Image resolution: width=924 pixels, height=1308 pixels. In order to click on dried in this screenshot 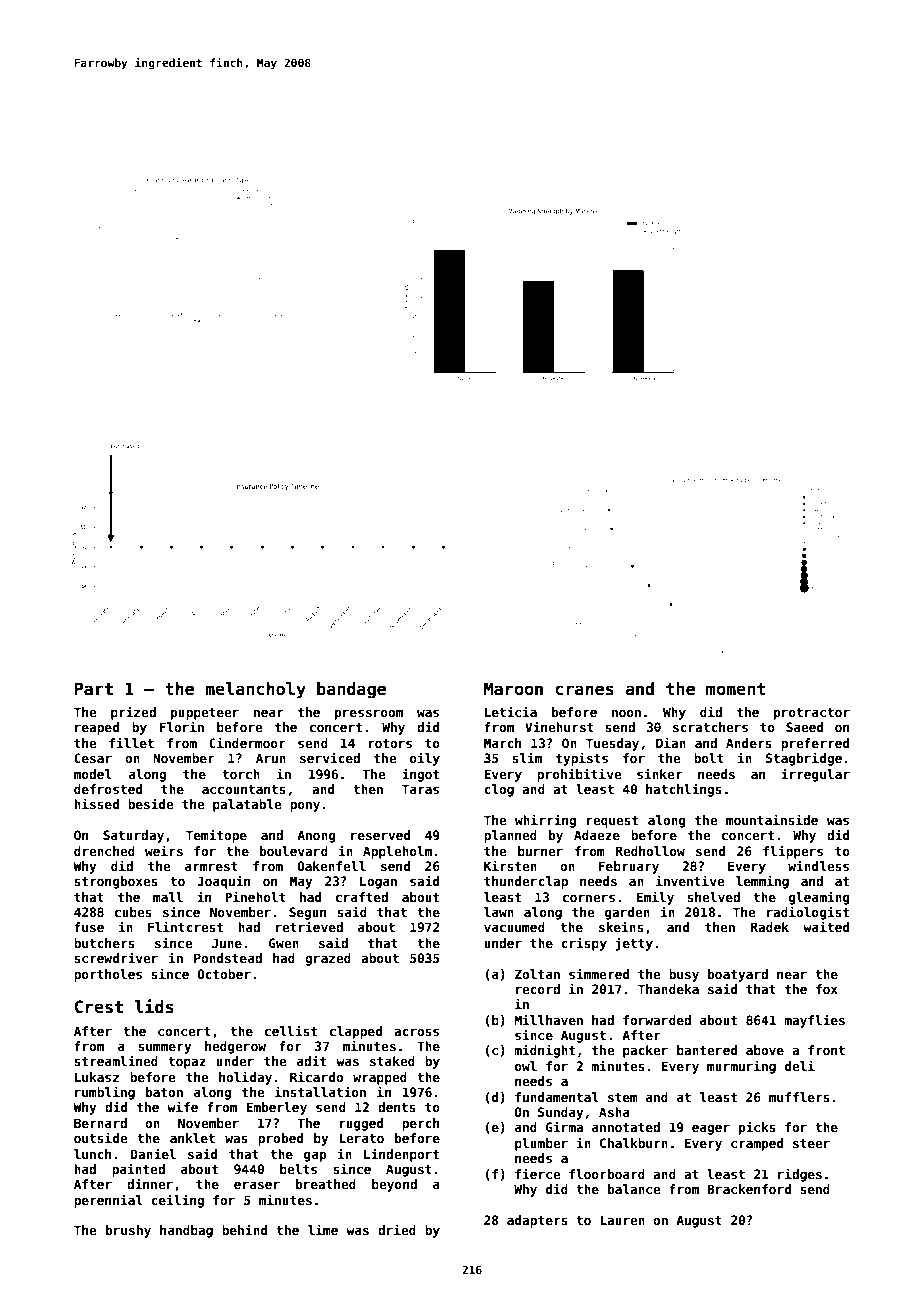, I will do `click(397, 1229)`.
